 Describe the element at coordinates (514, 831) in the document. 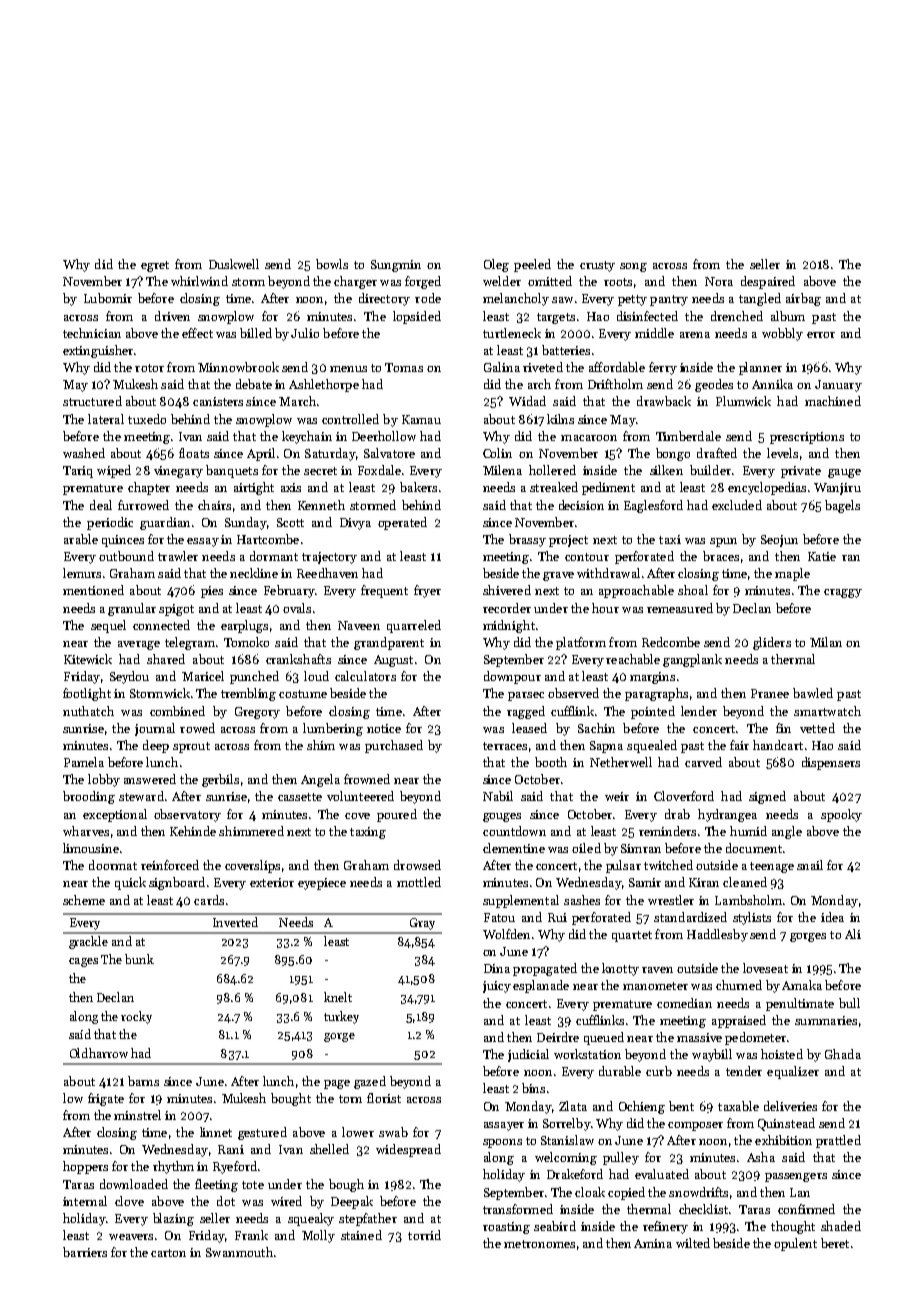

I see `countdown` at that location.
